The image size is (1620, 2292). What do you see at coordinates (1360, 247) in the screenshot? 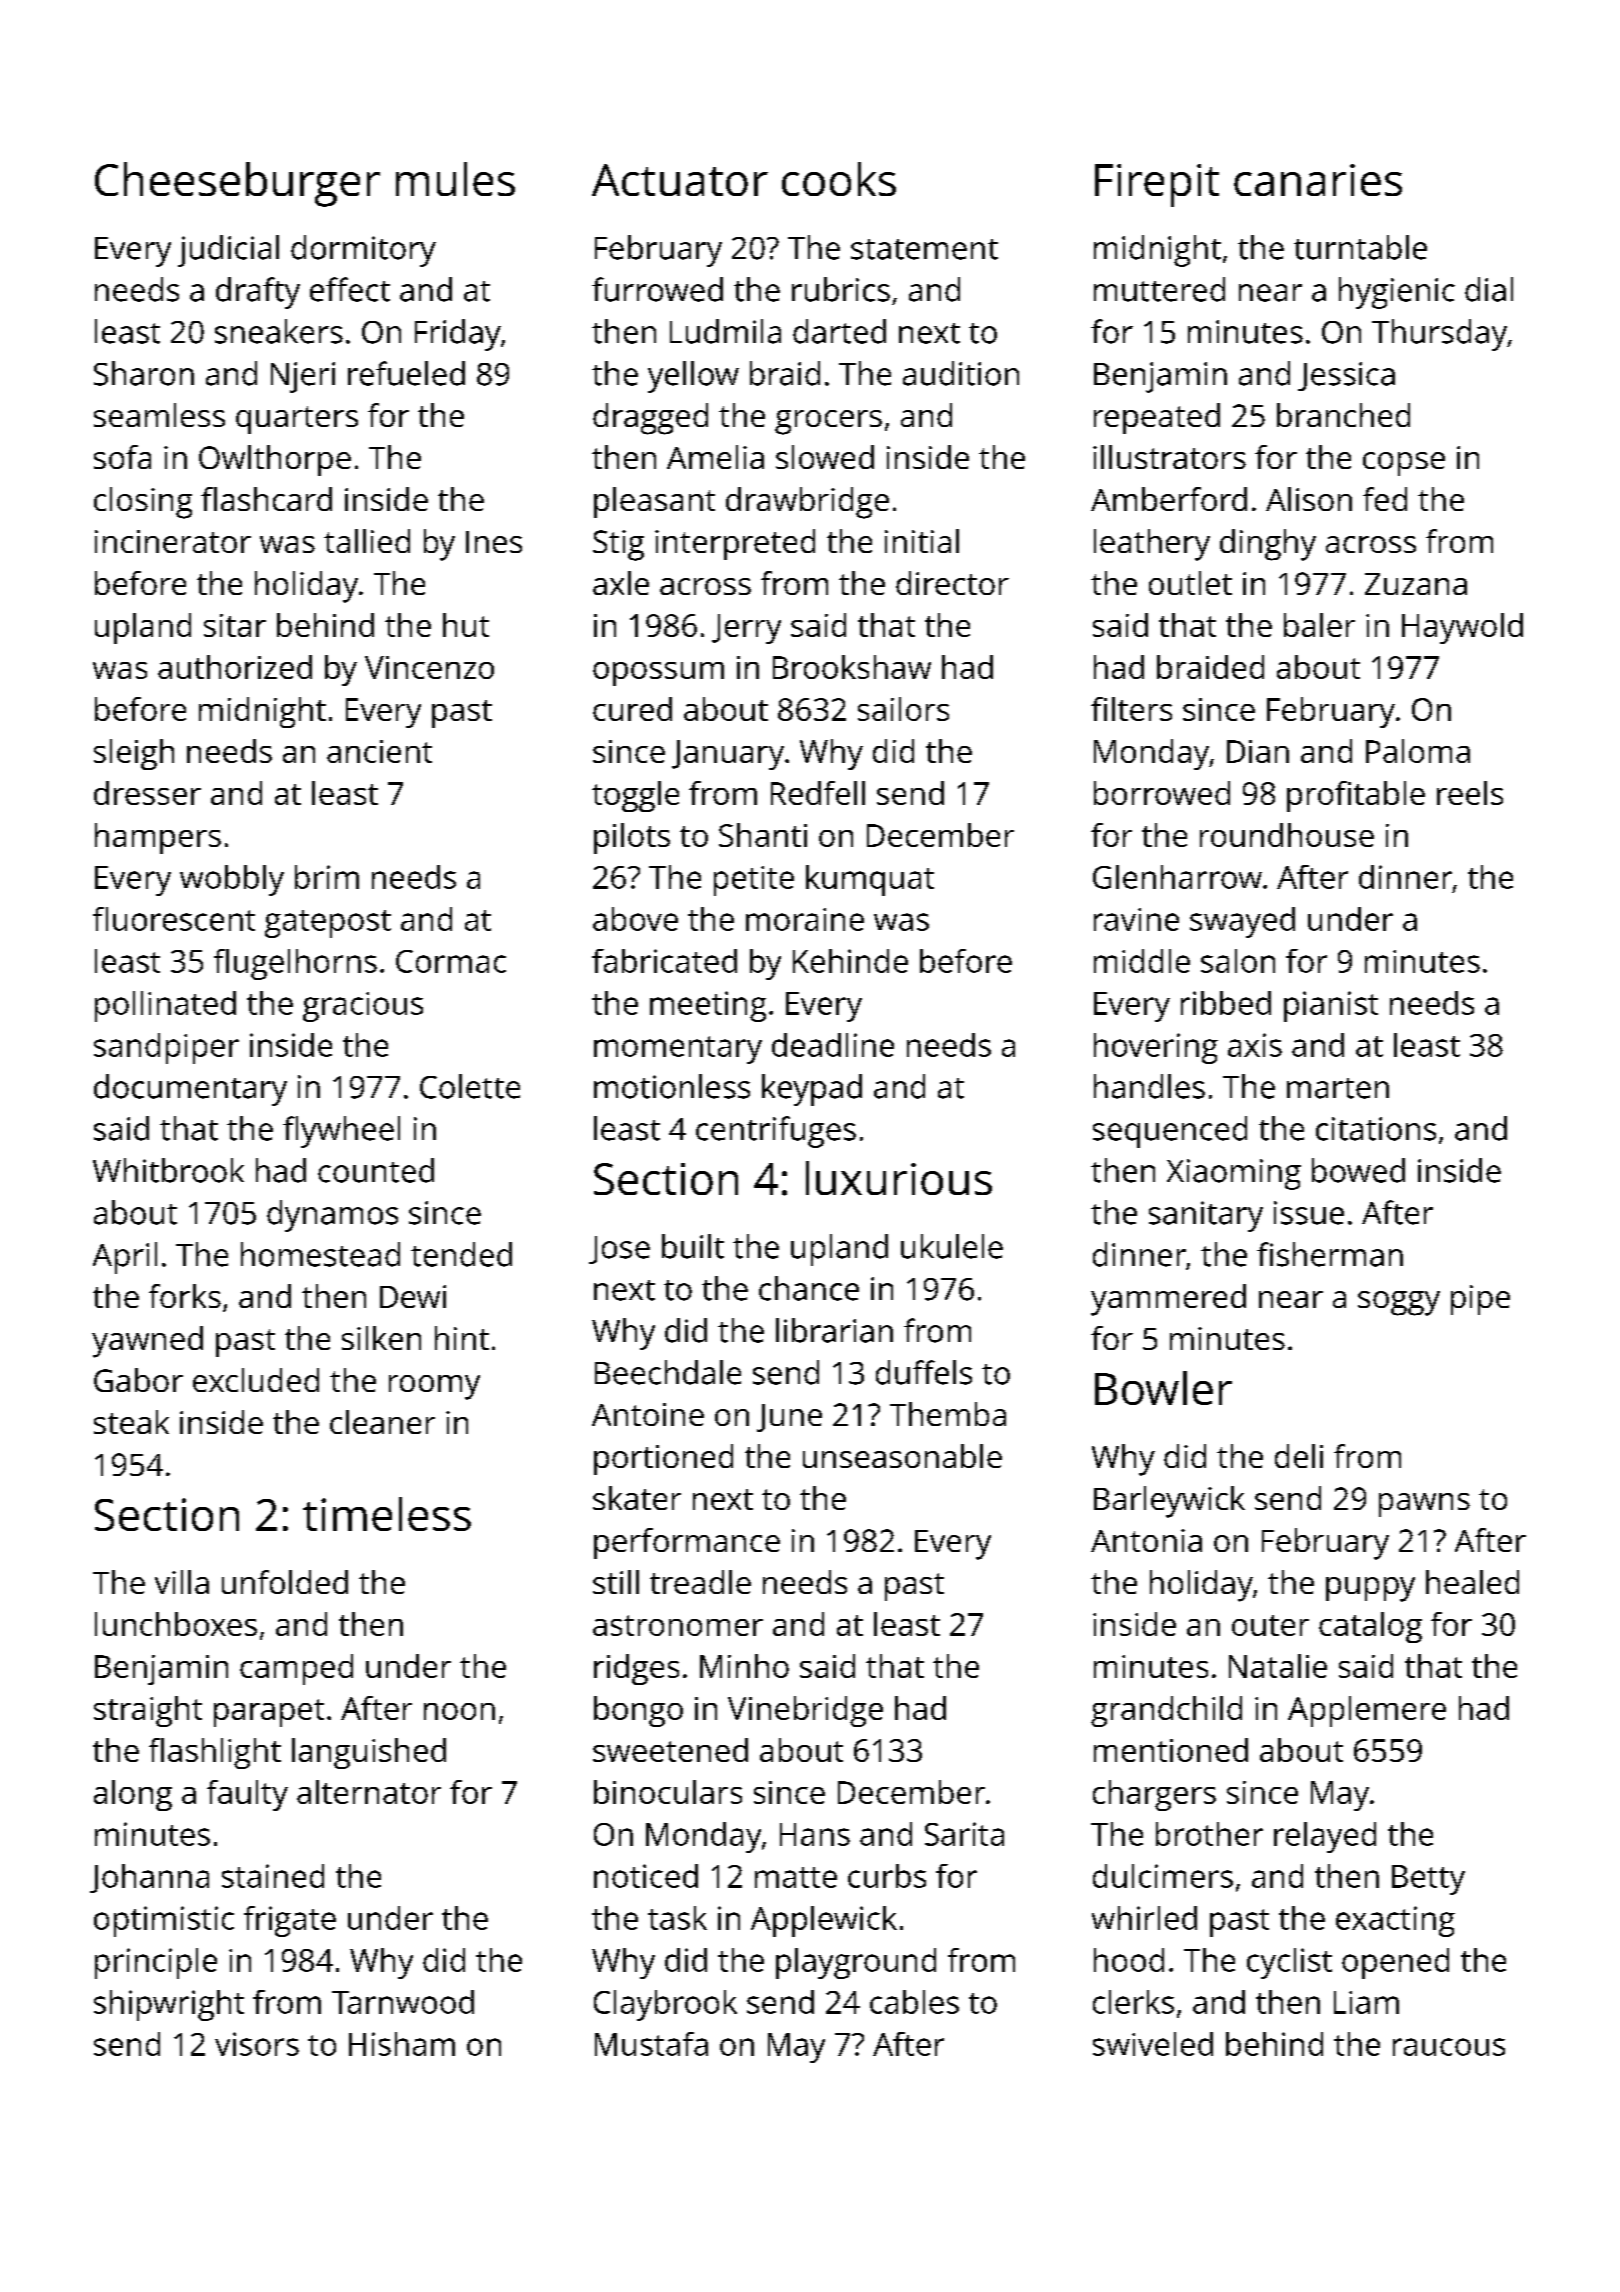
I see `turntable` at bounding box center [1360, 247].
